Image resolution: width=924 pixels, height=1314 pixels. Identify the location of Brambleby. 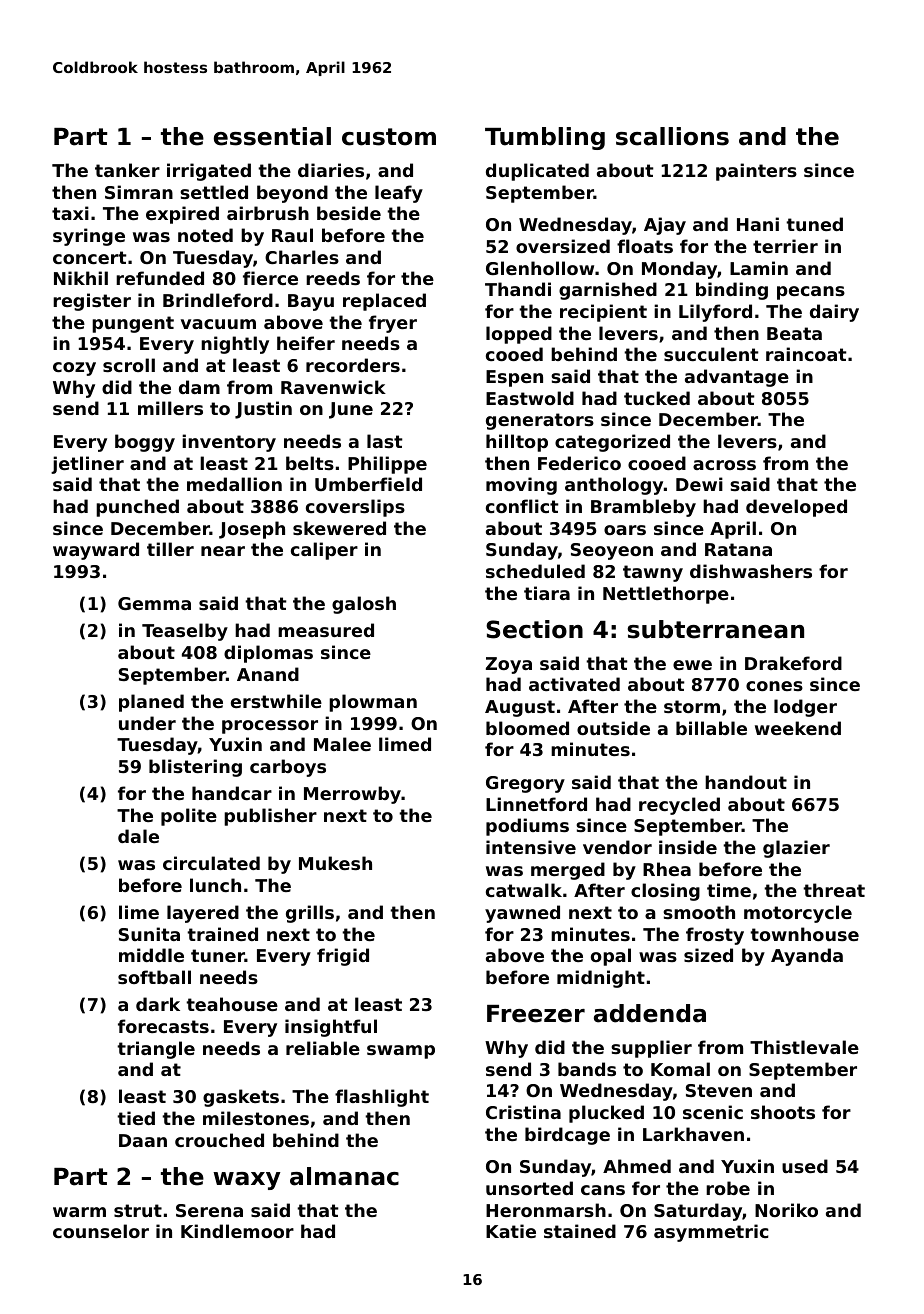
(643, 508).
